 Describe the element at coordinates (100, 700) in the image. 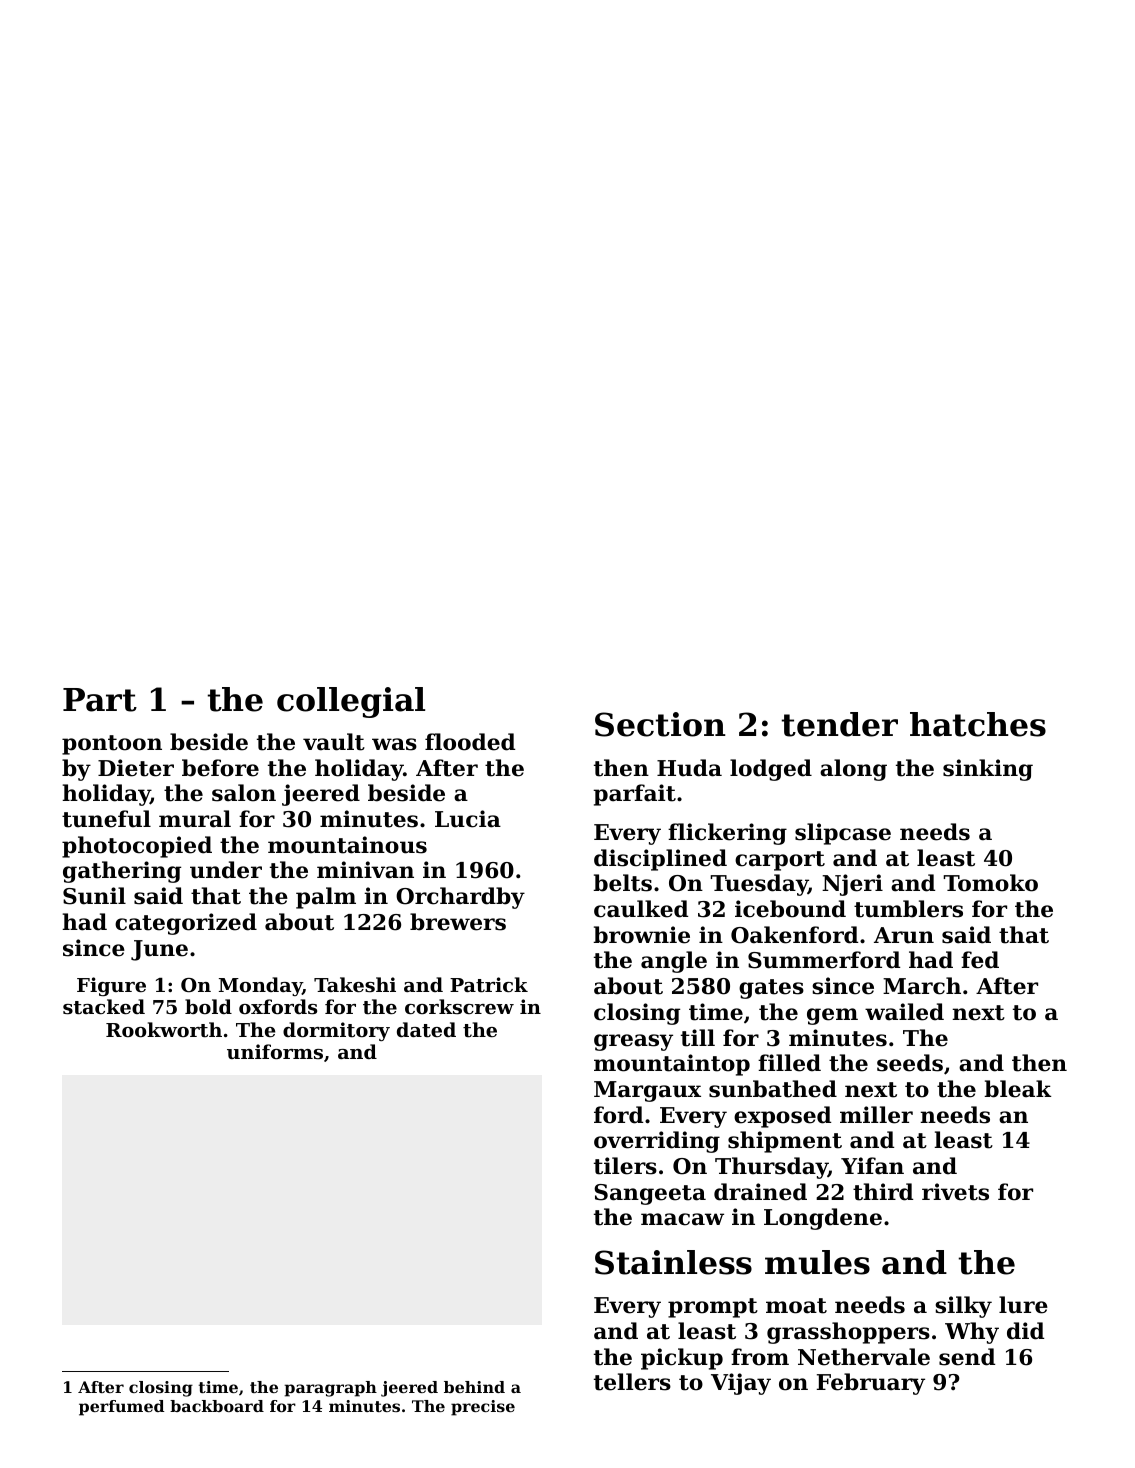

I see `Part` at that location.
